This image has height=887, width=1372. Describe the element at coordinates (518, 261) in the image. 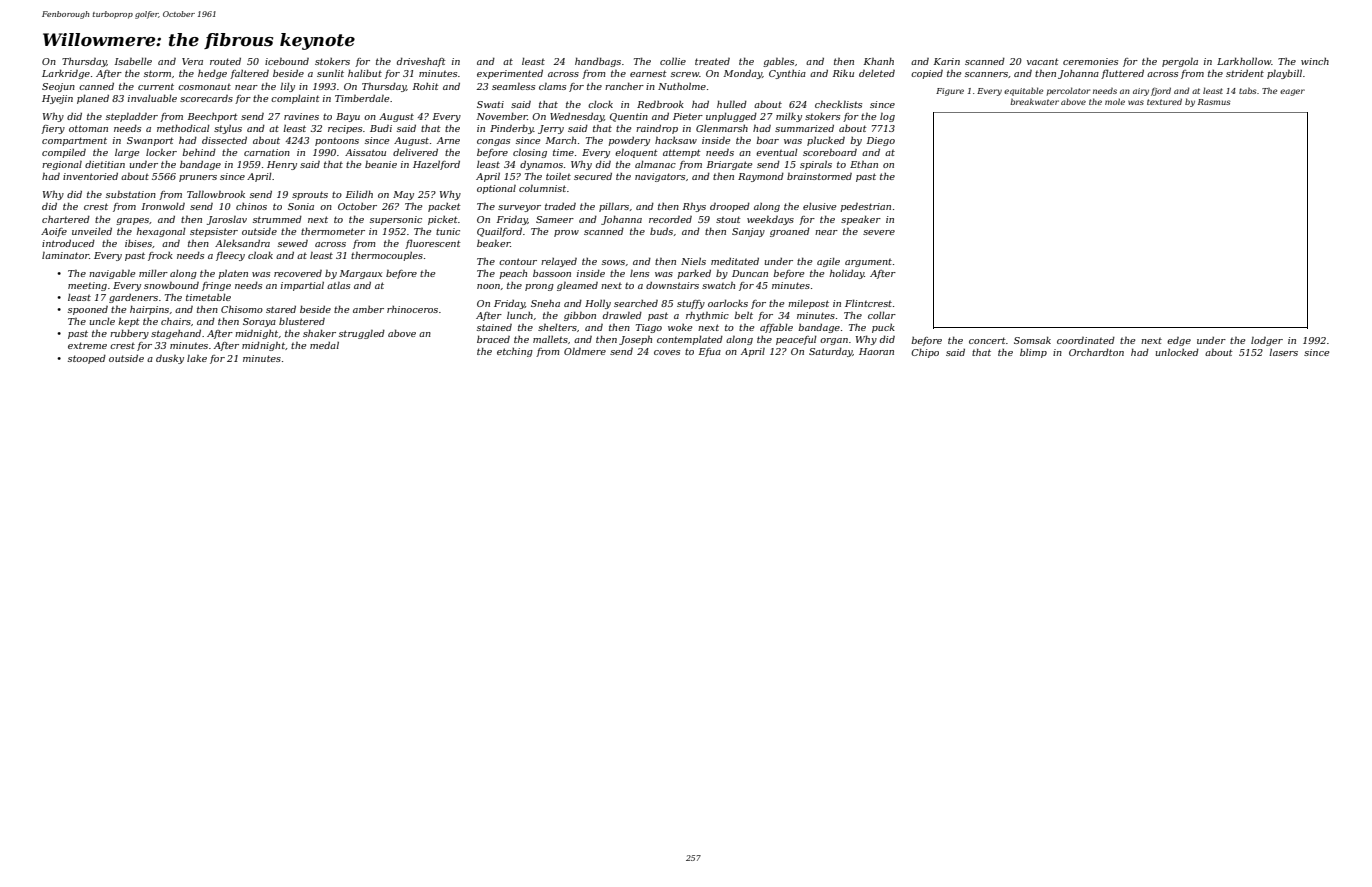

I see `contour` at that location.
